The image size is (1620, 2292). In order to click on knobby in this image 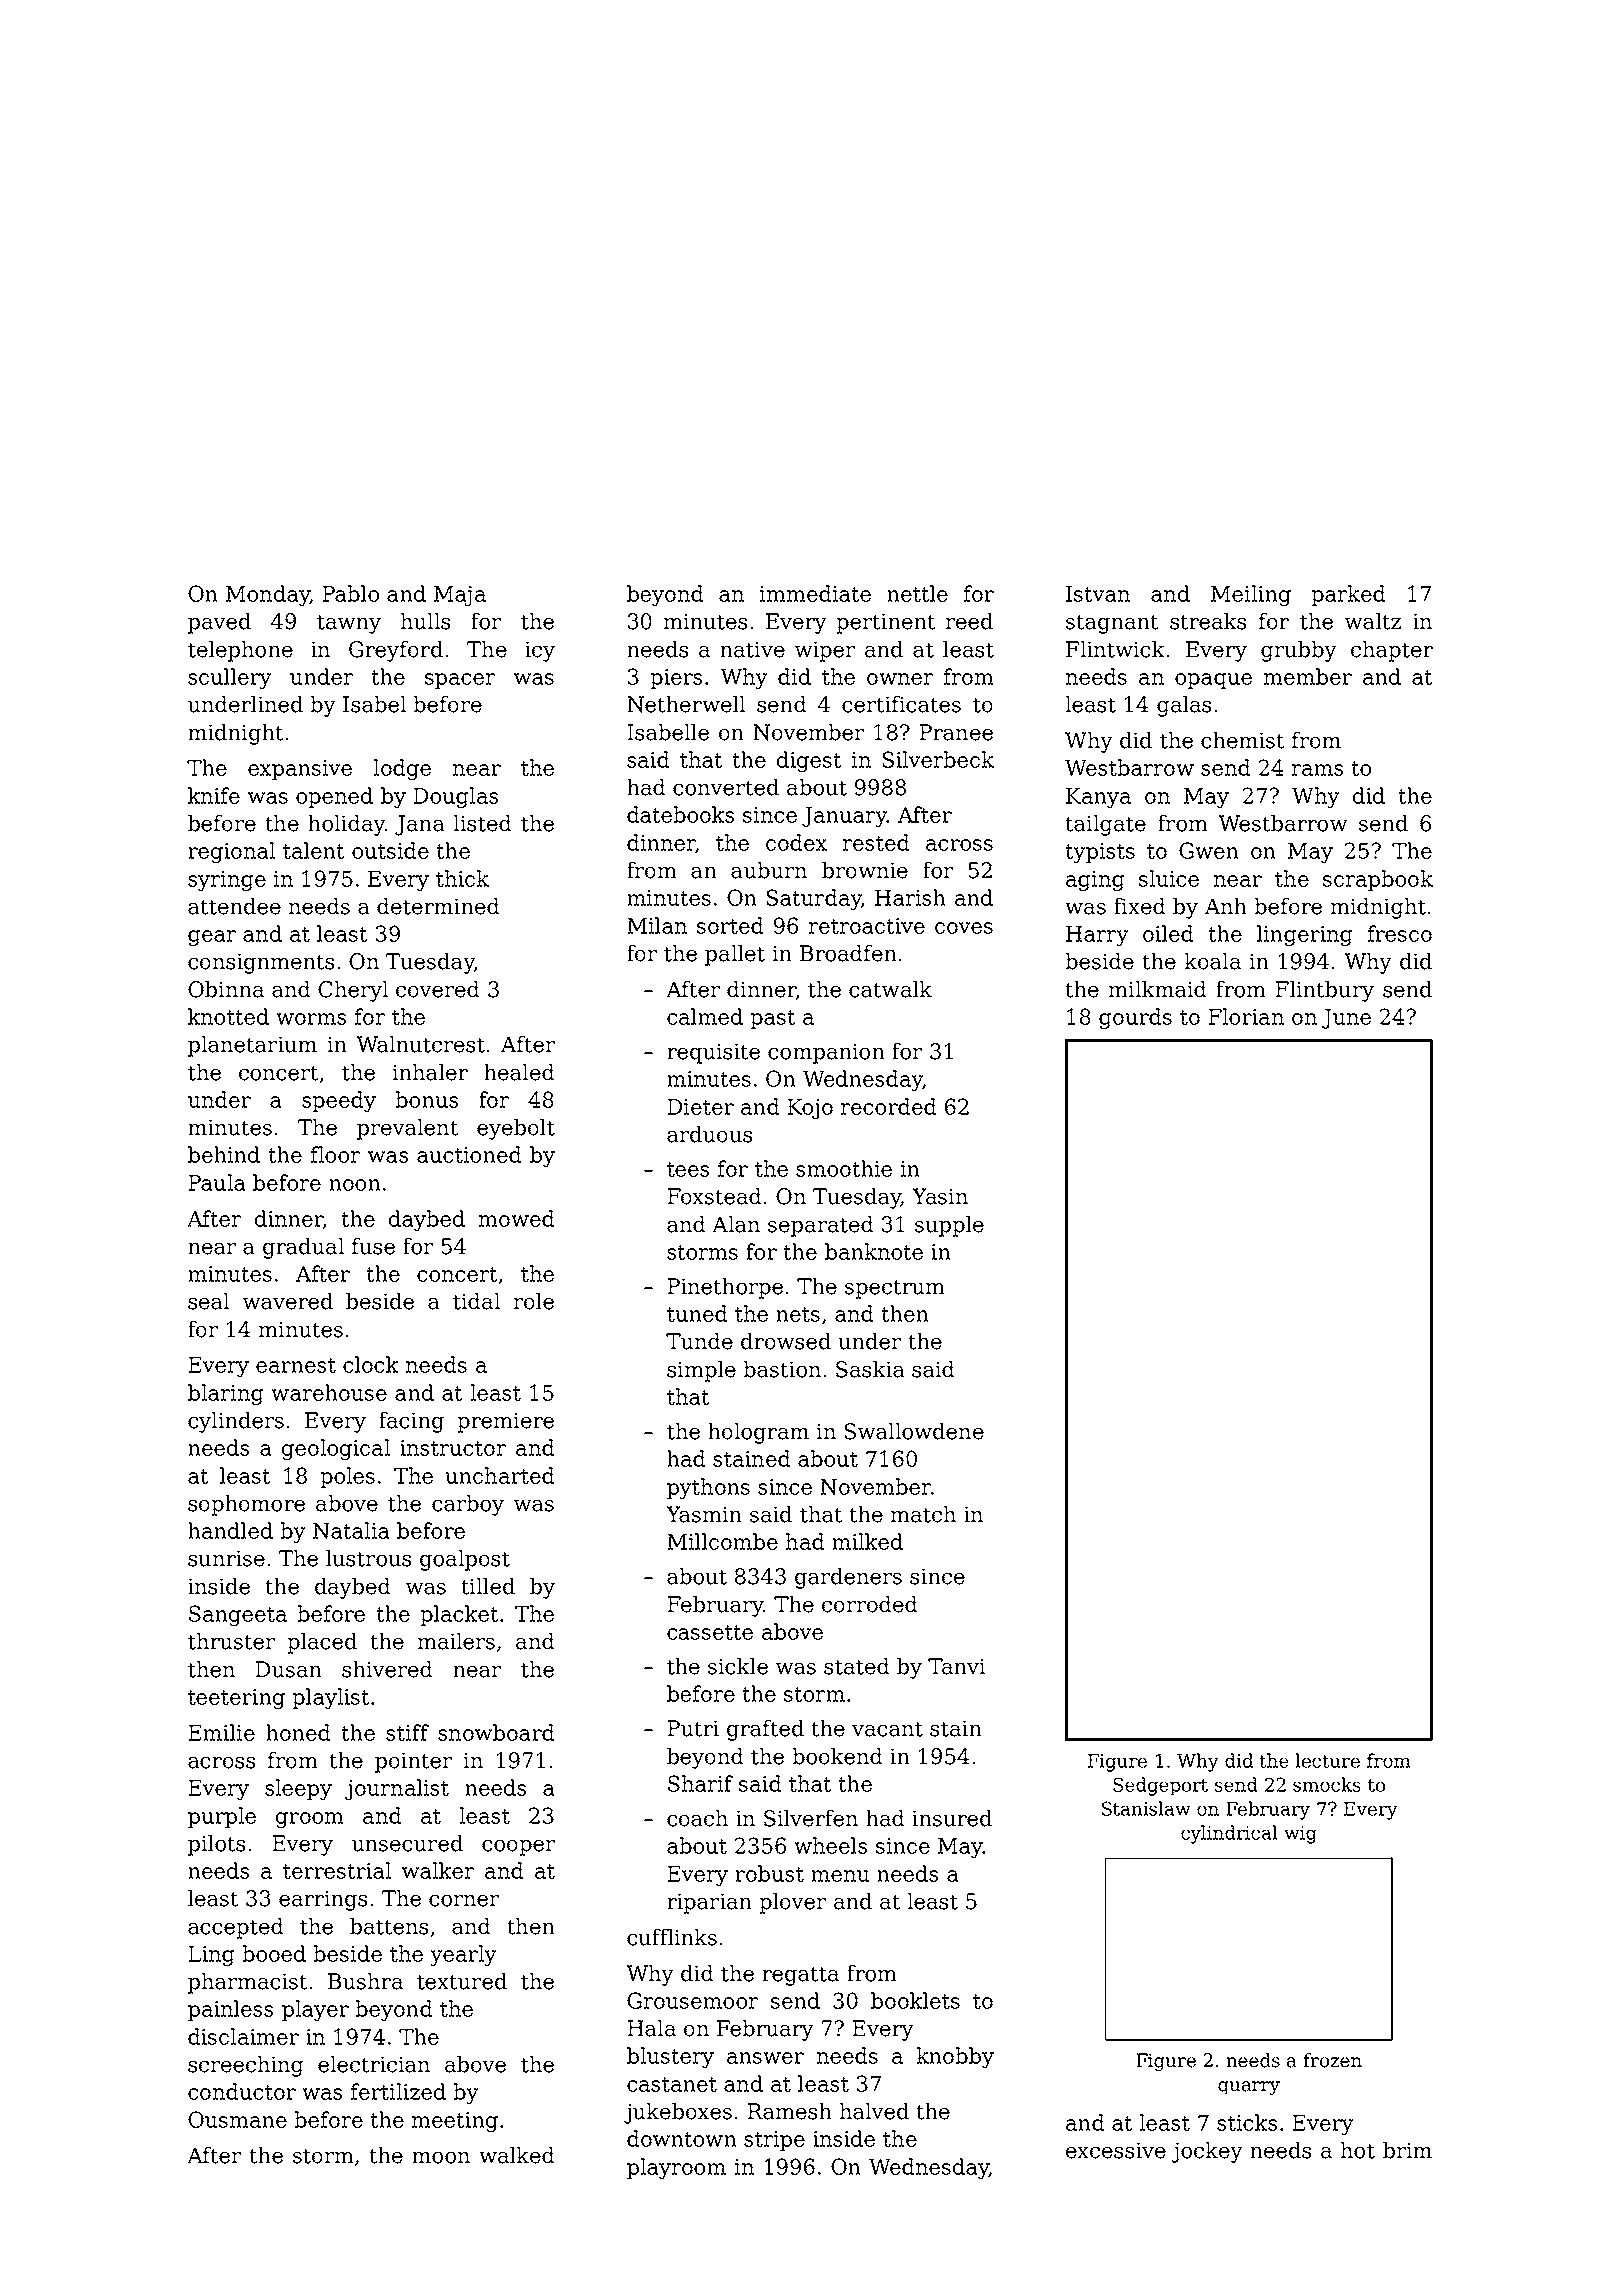, I will do `click(955, 2057)`.
